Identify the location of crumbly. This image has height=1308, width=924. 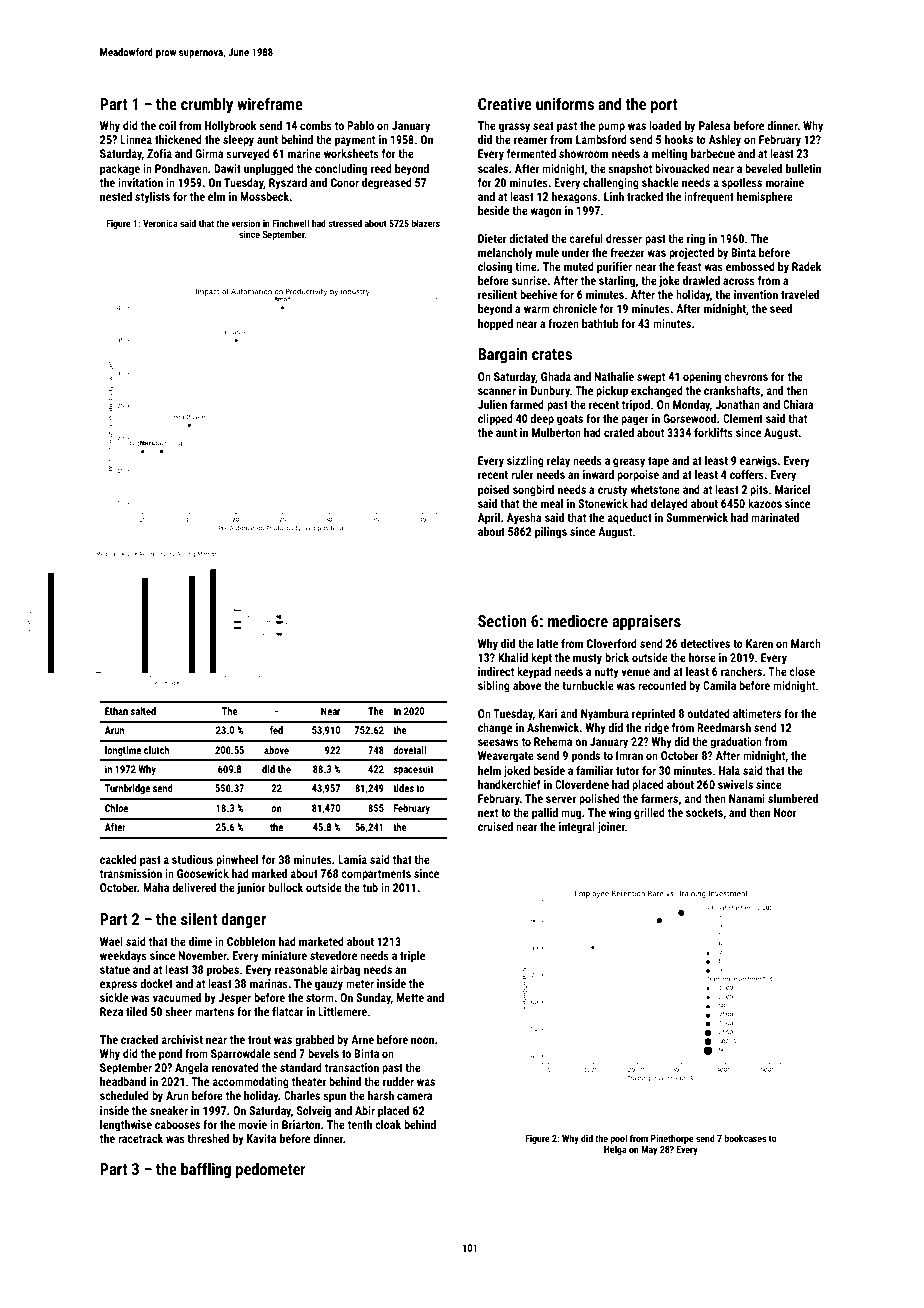
(207, 105).
